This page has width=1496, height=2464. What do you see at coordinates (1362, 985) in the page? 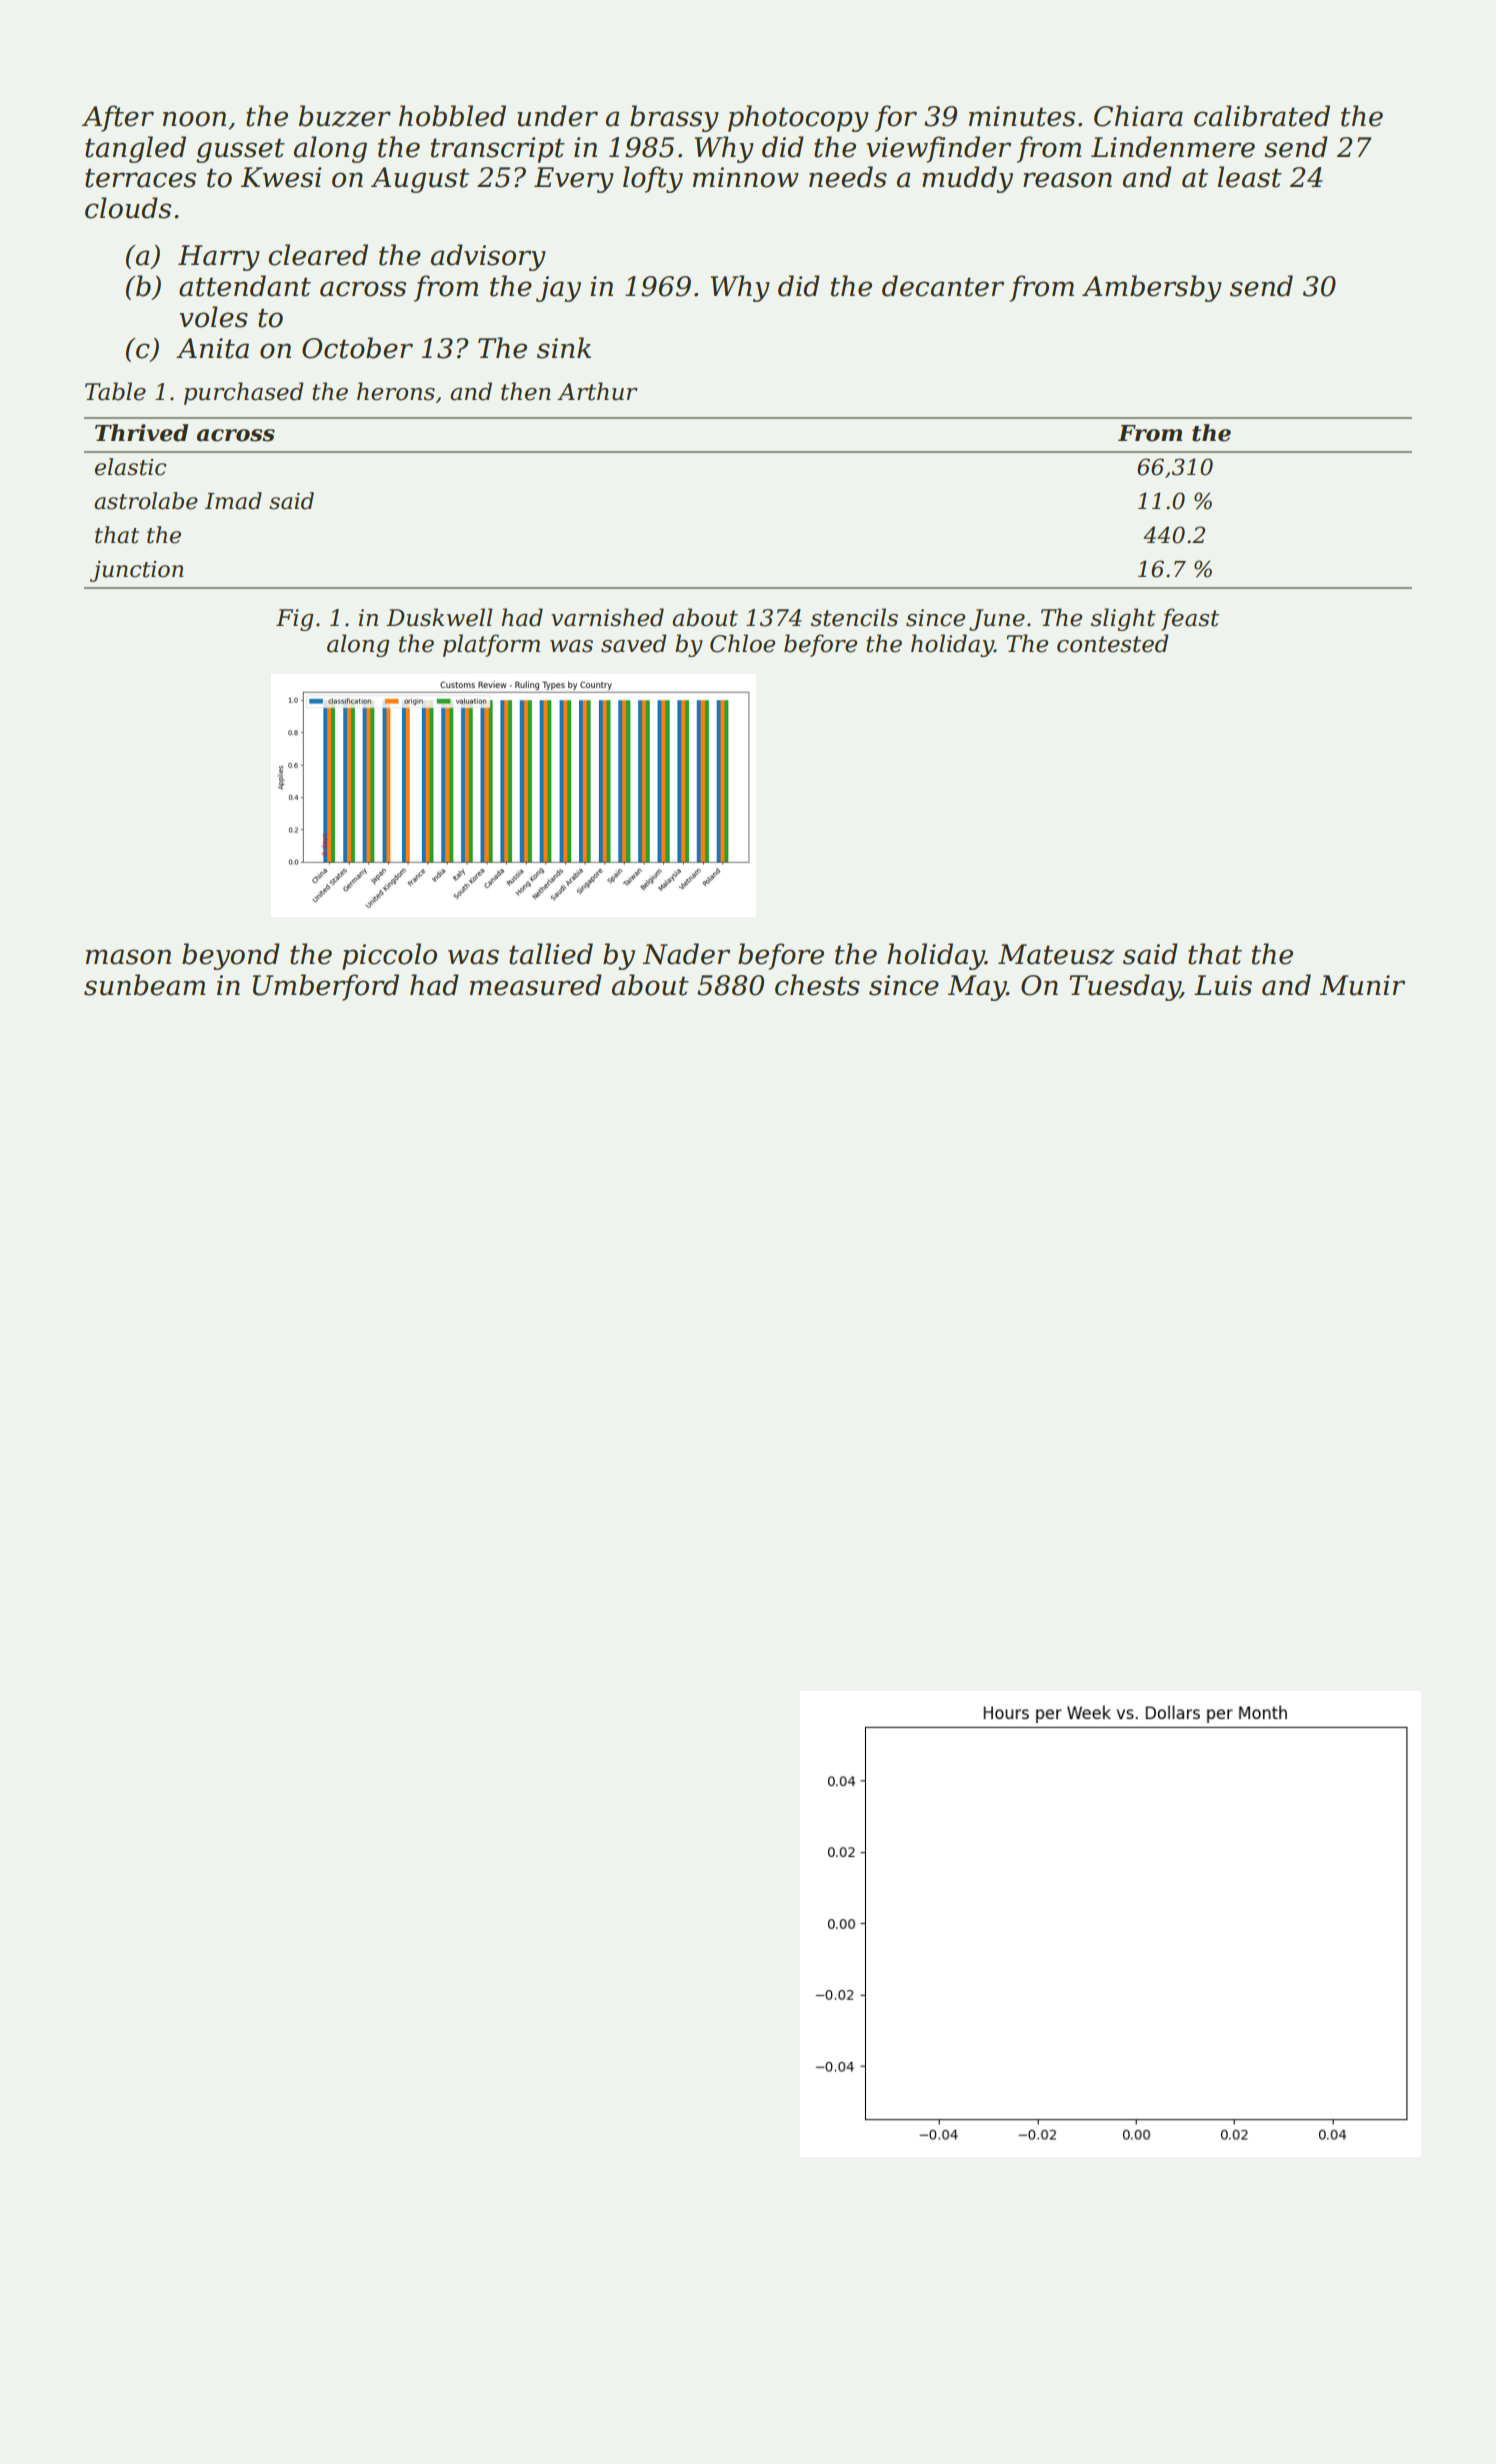
I see `Munir` at bounding box center [1362, 985].
